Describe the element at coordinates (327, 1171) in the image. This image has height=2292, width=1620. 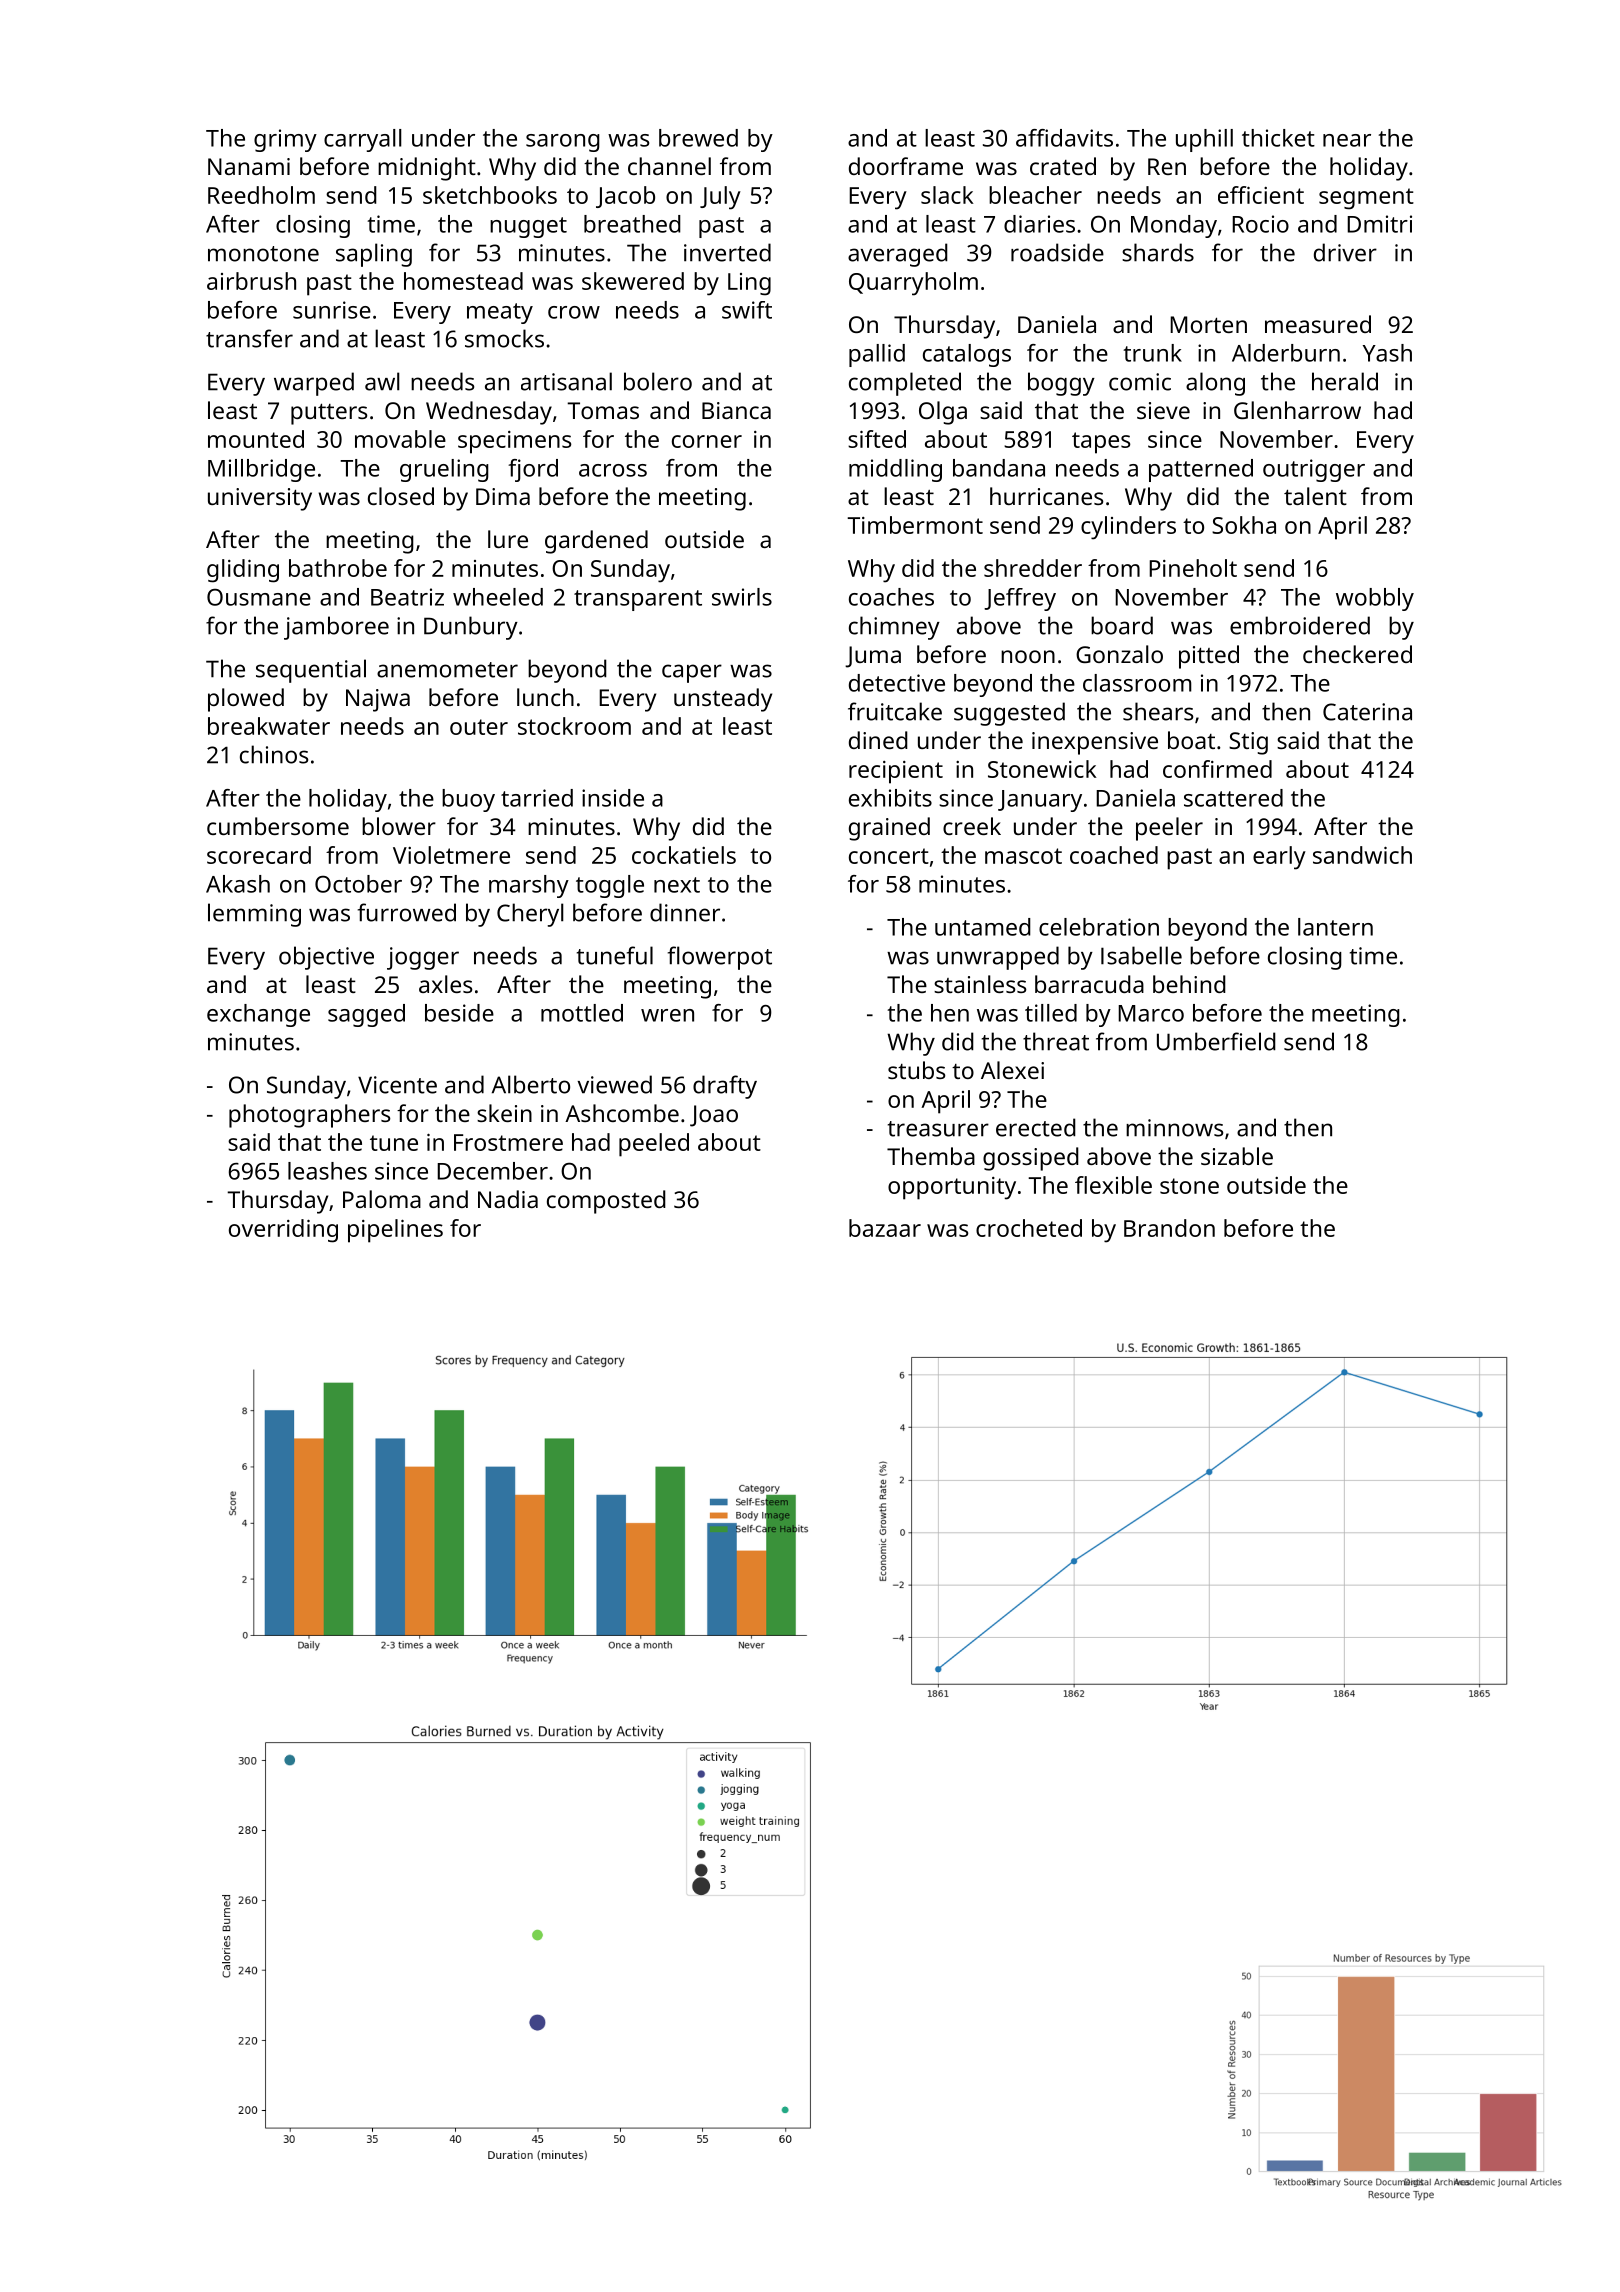
I see `leashes` at that location.
